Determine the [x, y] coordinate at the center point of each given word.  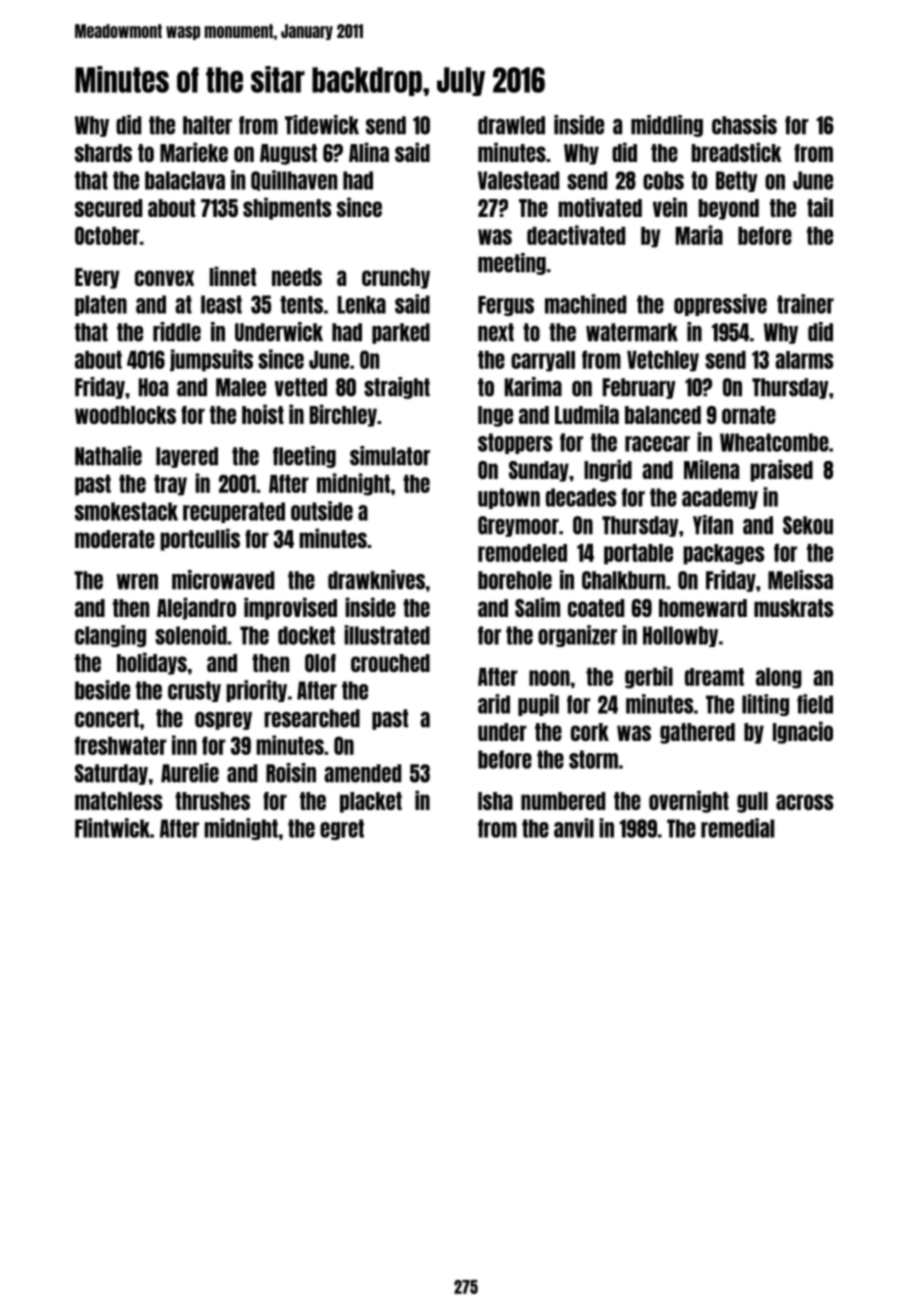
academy [720, 498]
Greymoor [518, 526]
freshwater [121, 745]
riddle [177, 332]
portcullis [200, 539]
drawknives [376, 580]
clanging [110, 636]
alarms [804, 360]
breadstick [737, 152]
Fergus [506, 306]
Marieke [194, 152]
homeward [703, 608]
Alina [369, 152]
